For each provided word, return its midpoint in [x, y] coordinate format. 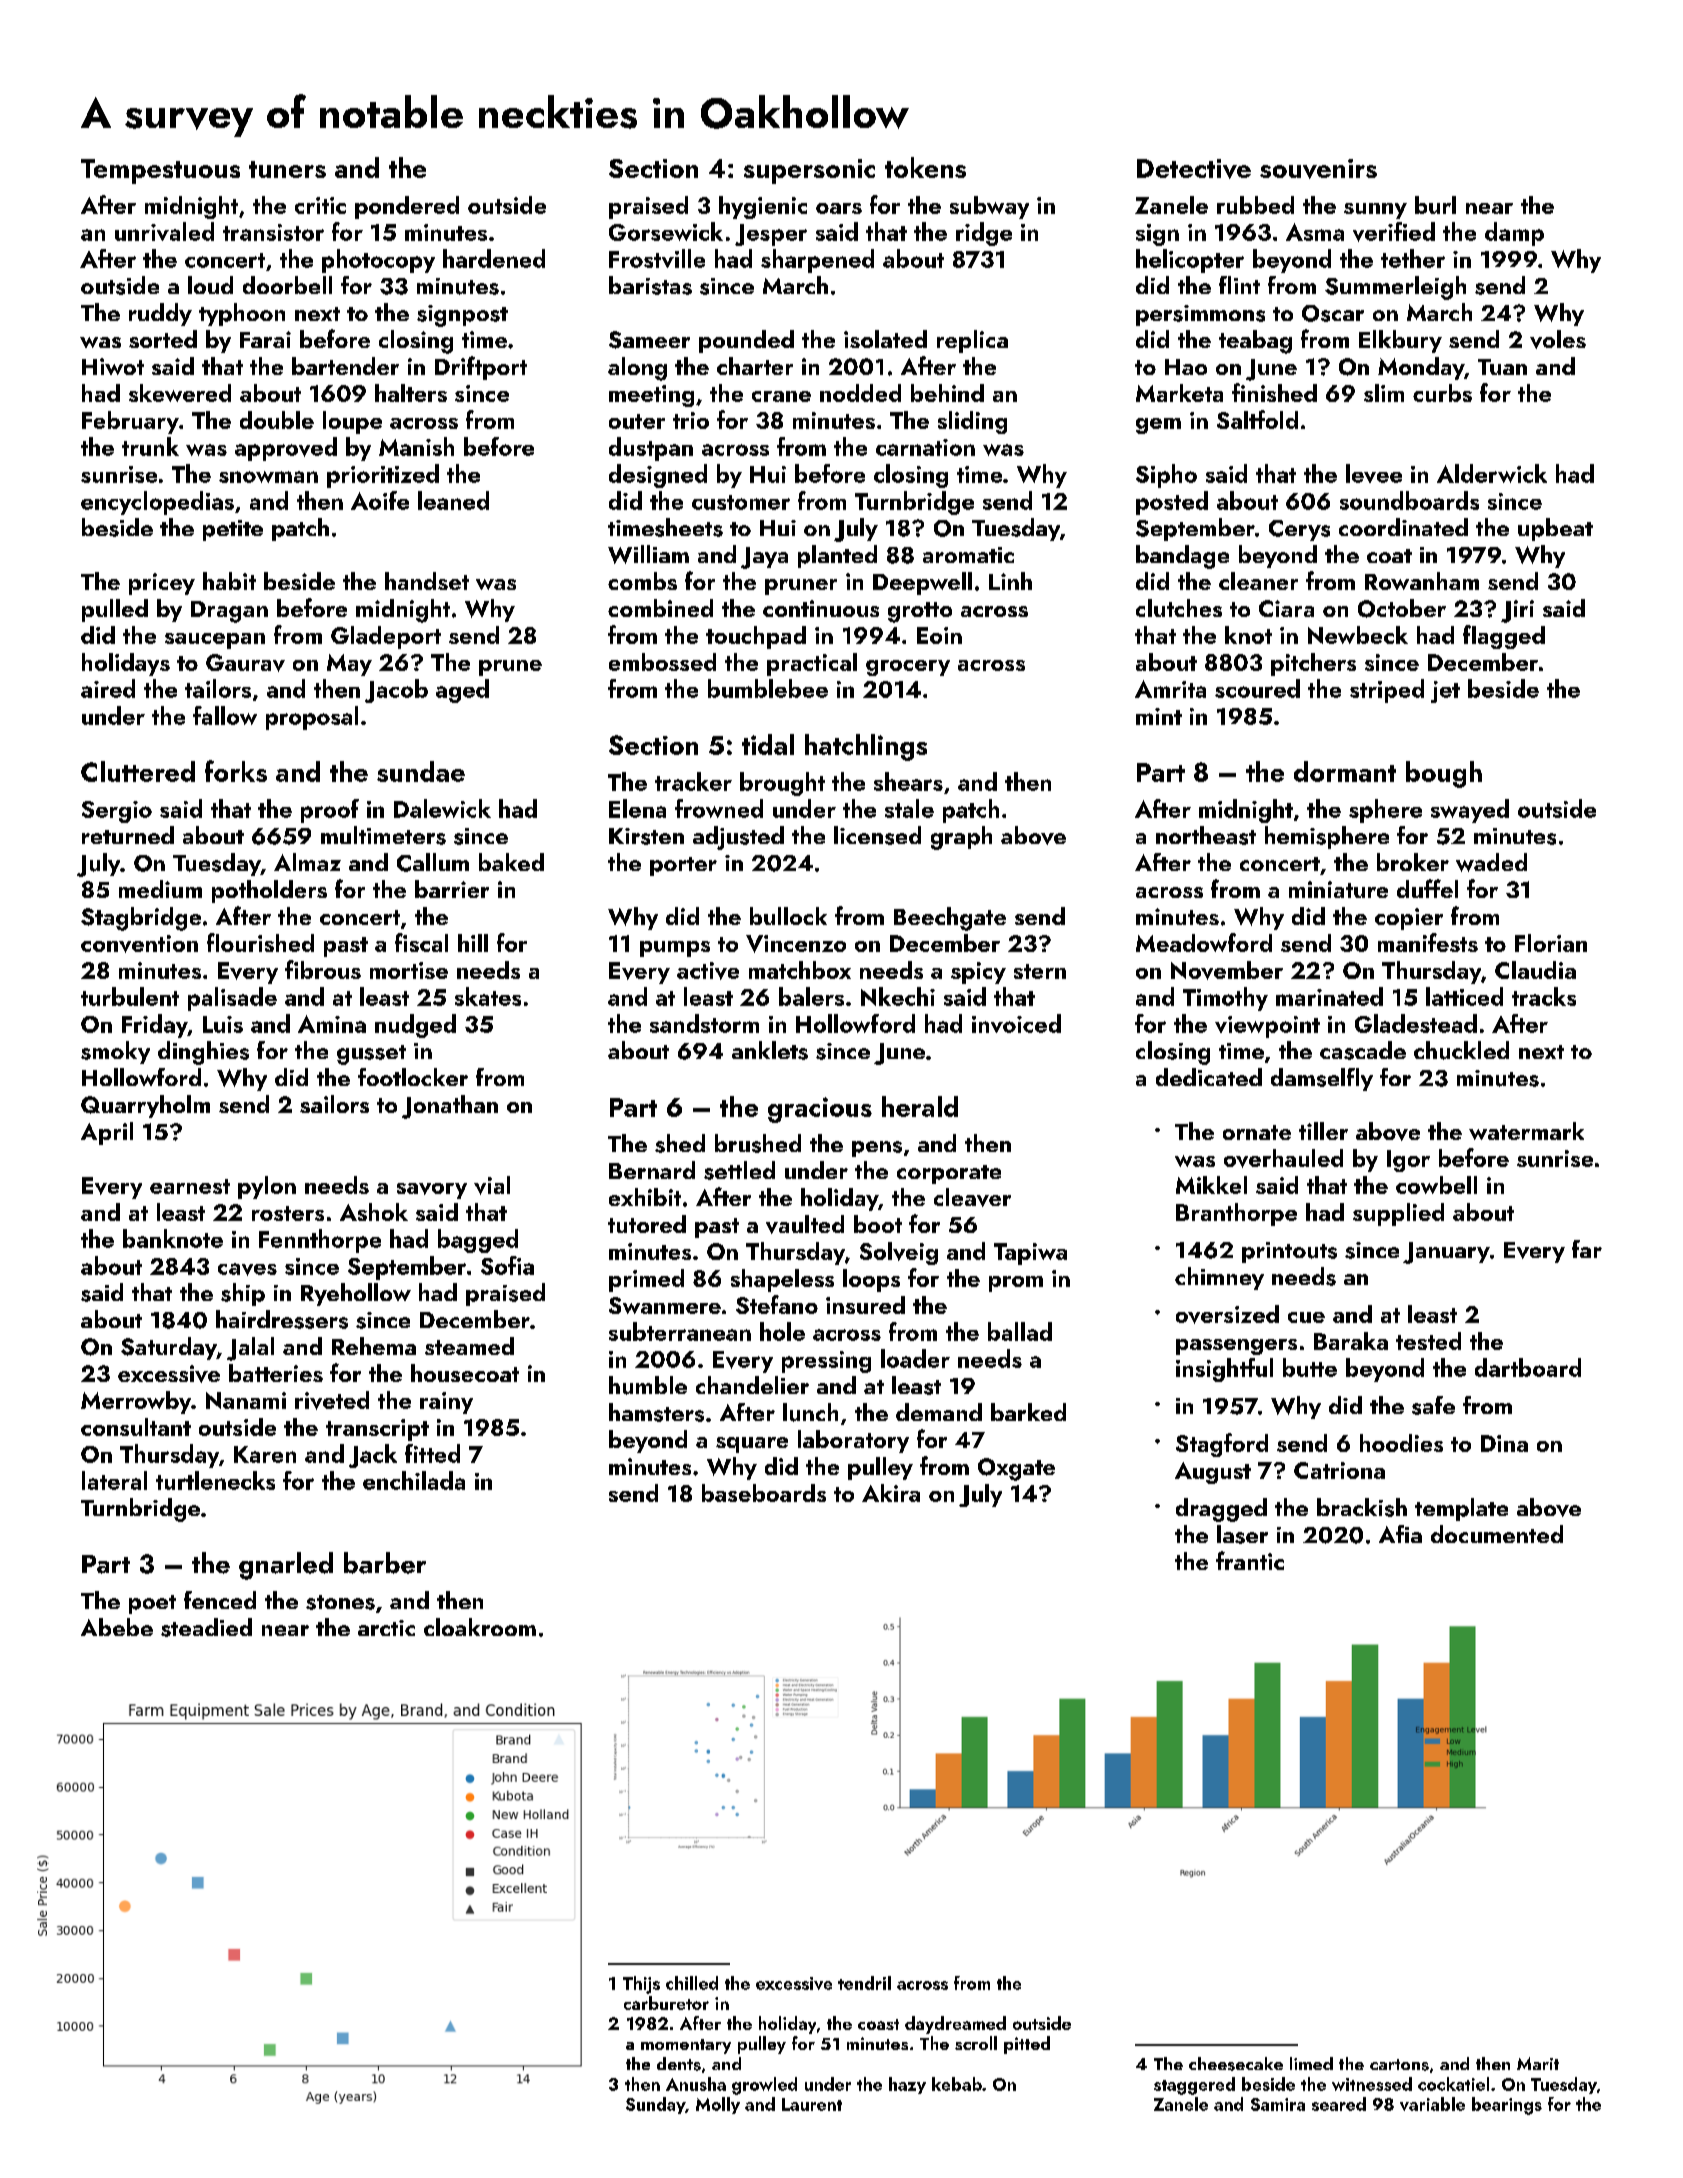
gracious [820, 1110]
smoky [115, 1052]
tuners [287, 169]
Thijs [641, 1985]
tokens [925, 167]
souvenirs [1318, 169]
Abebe [117, 1627]
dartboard [1528, 1367]
